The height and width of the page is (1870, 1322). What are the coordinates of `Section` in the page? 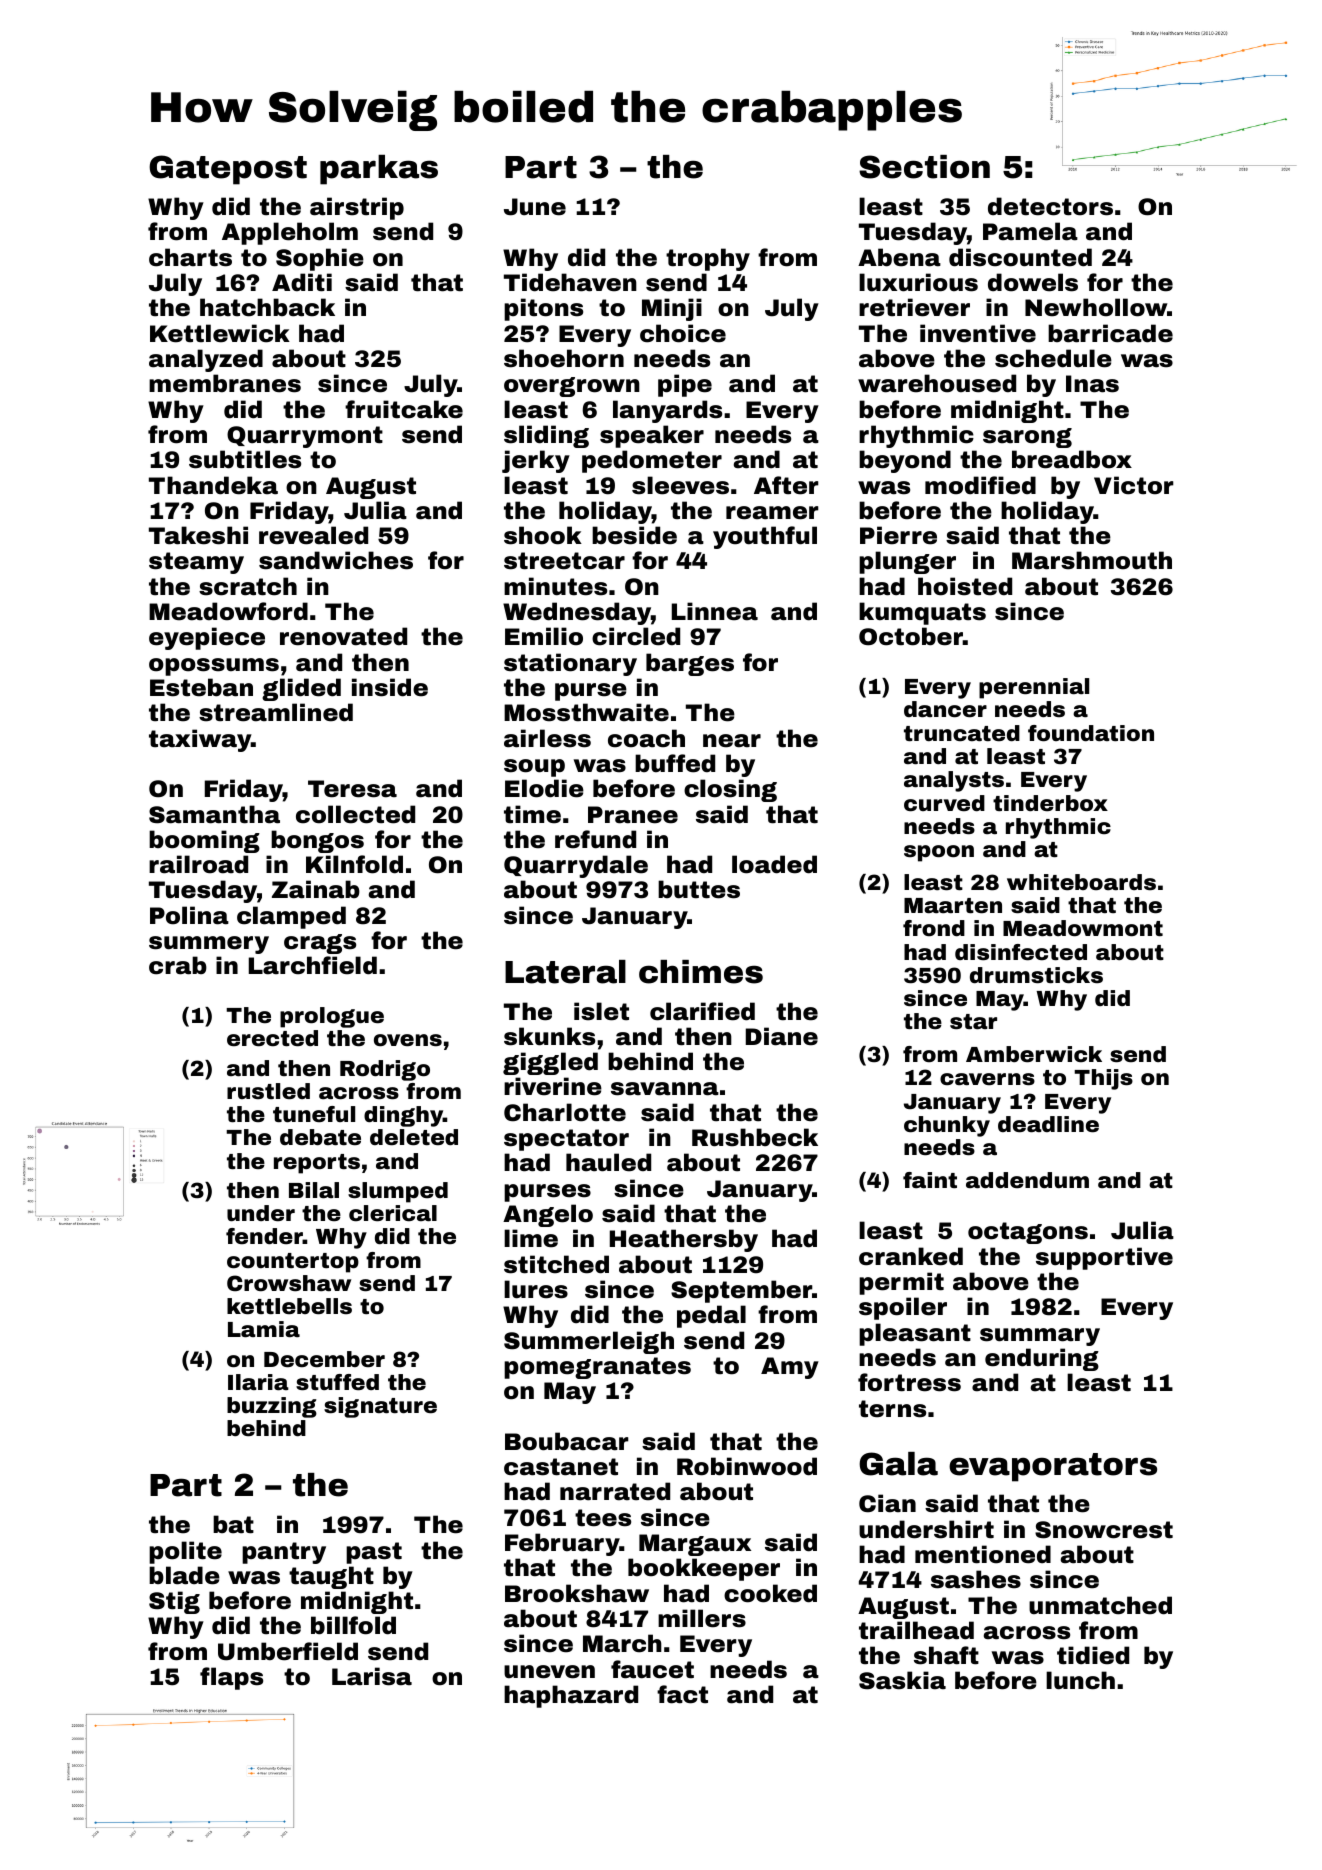 It's located at (924, 167).
